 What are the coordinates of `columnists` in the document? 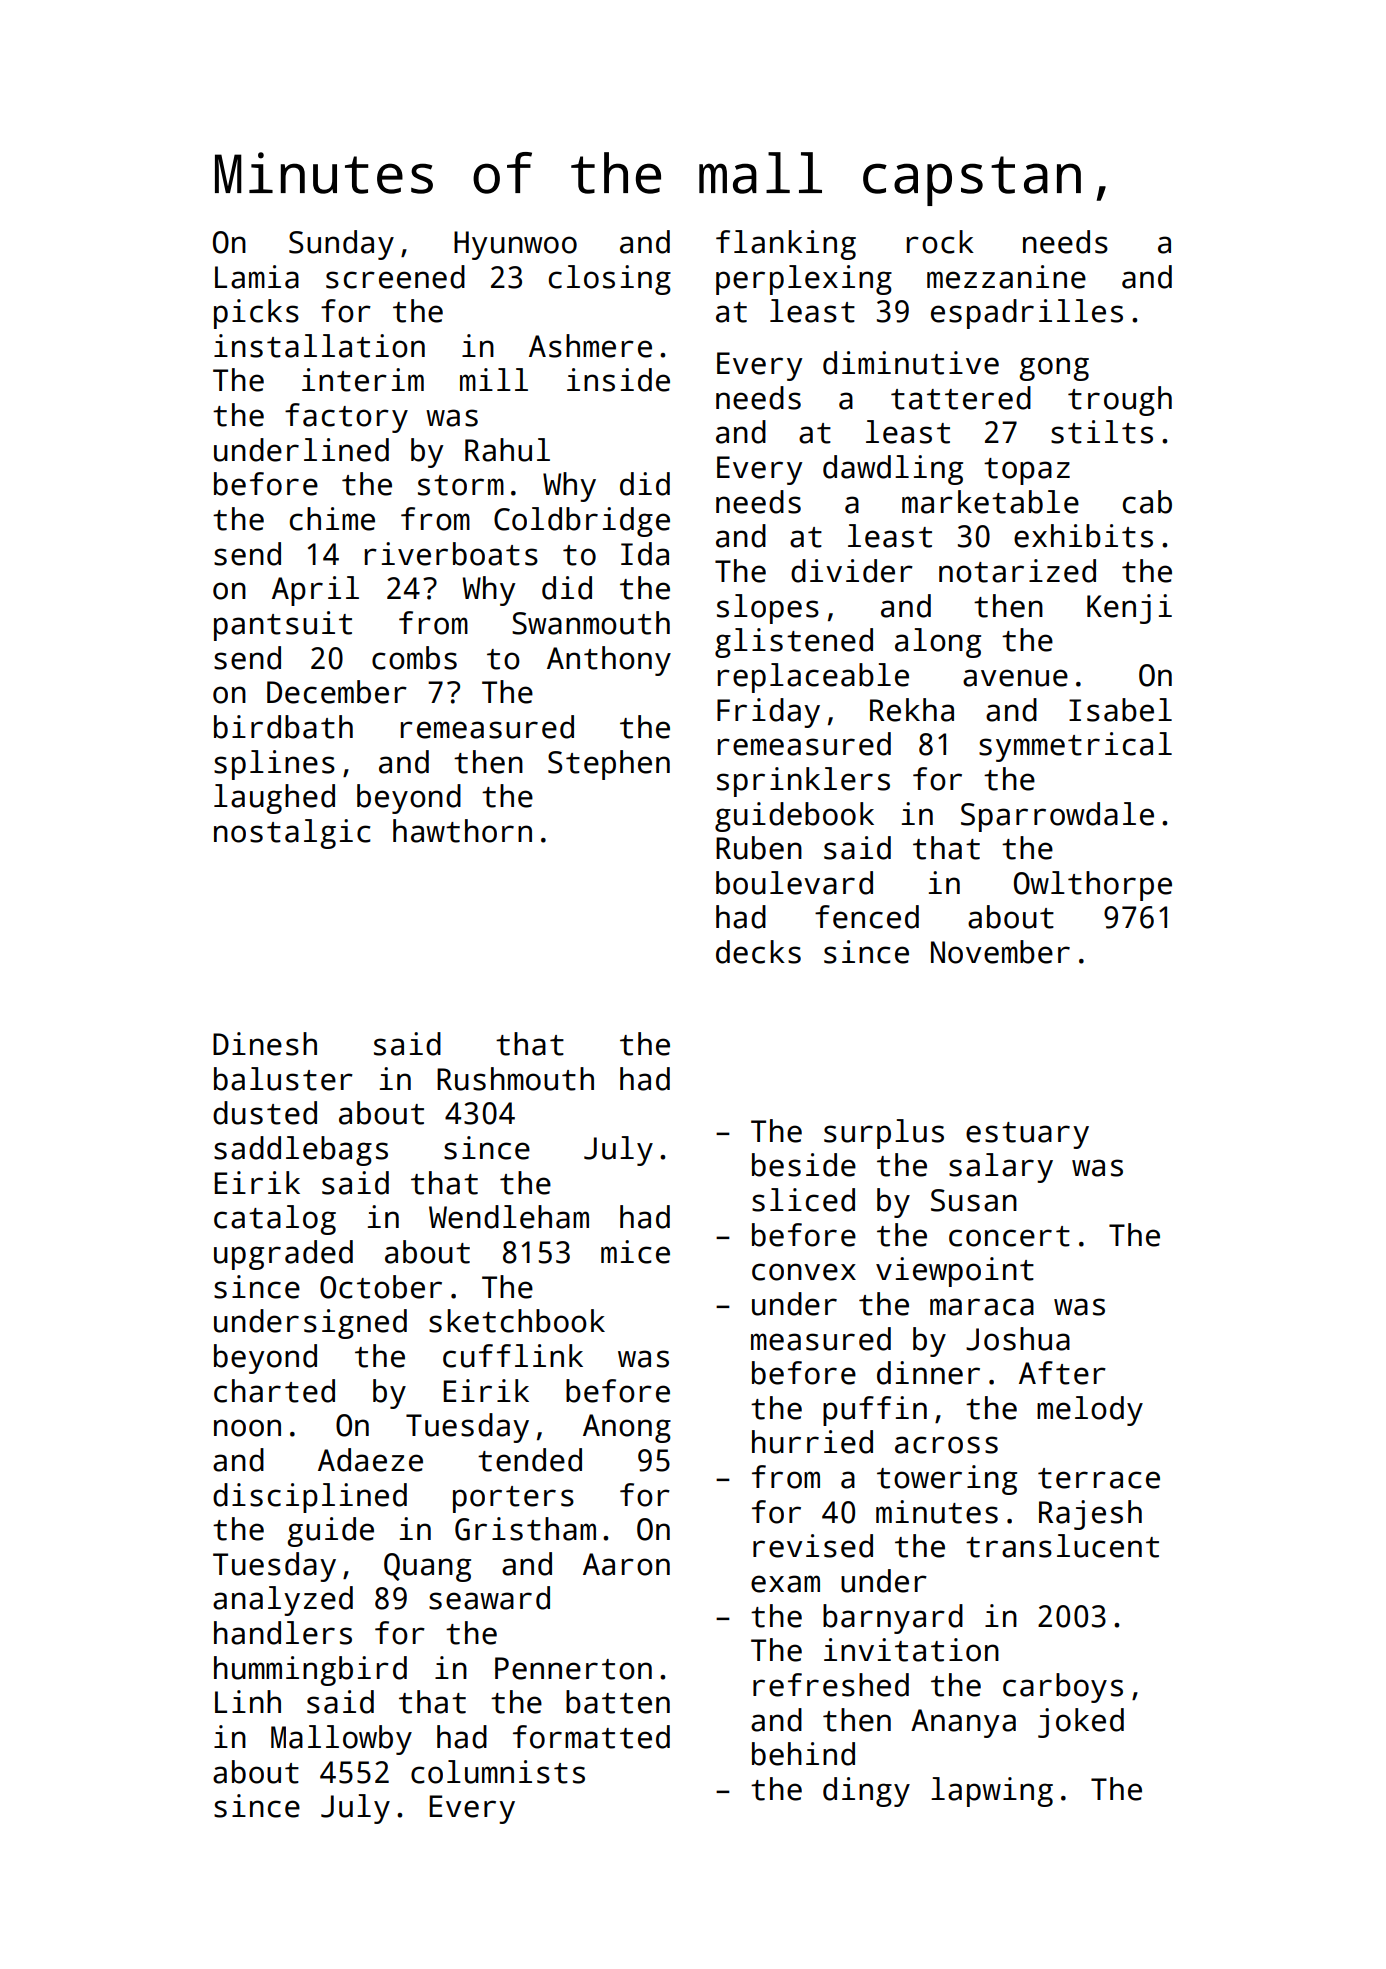 It's located at (498, 1772).
